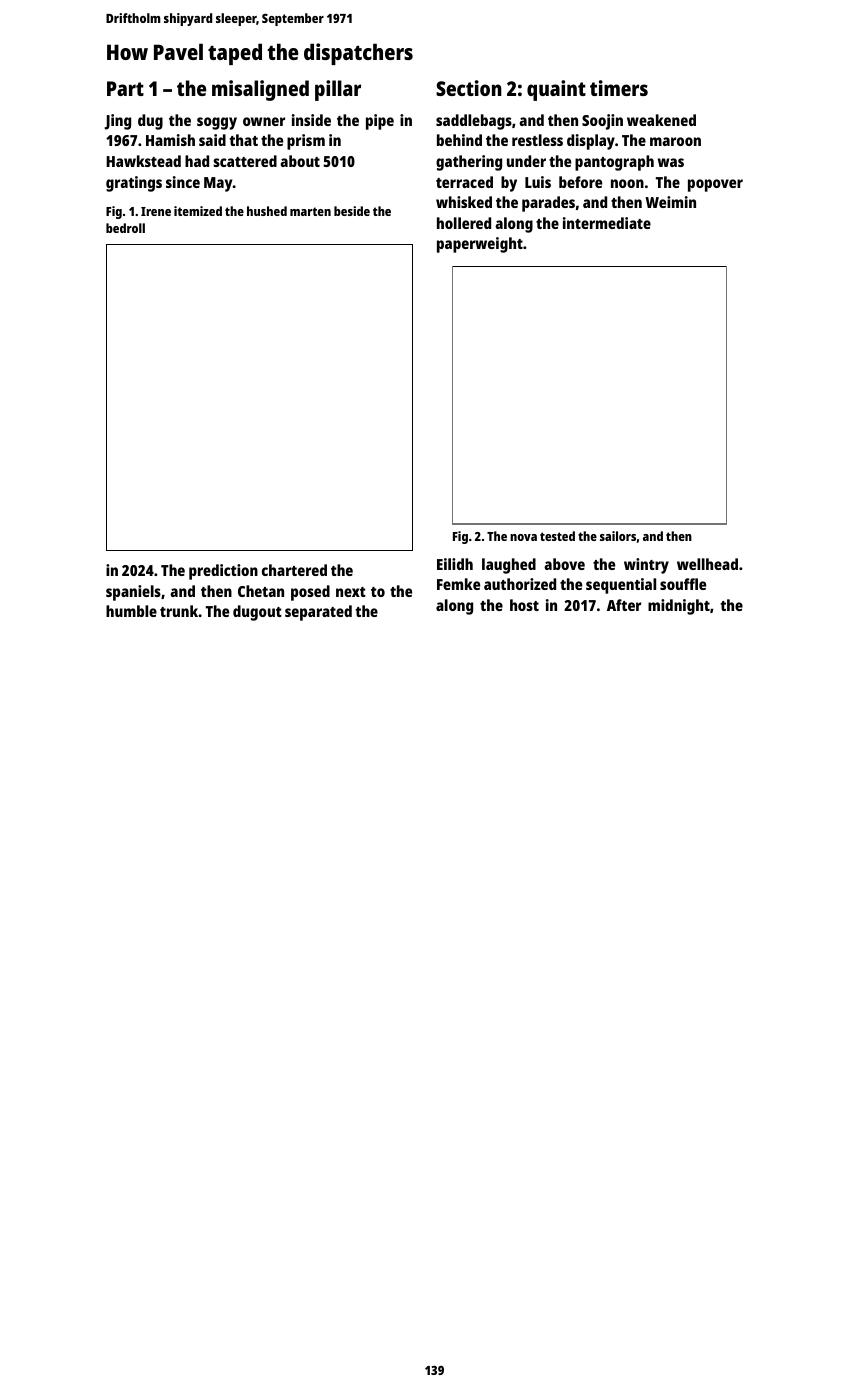 Image resolution: width=849 pixels, height=1400 pixels. I want to click on paperweight, so click(480, 245).
